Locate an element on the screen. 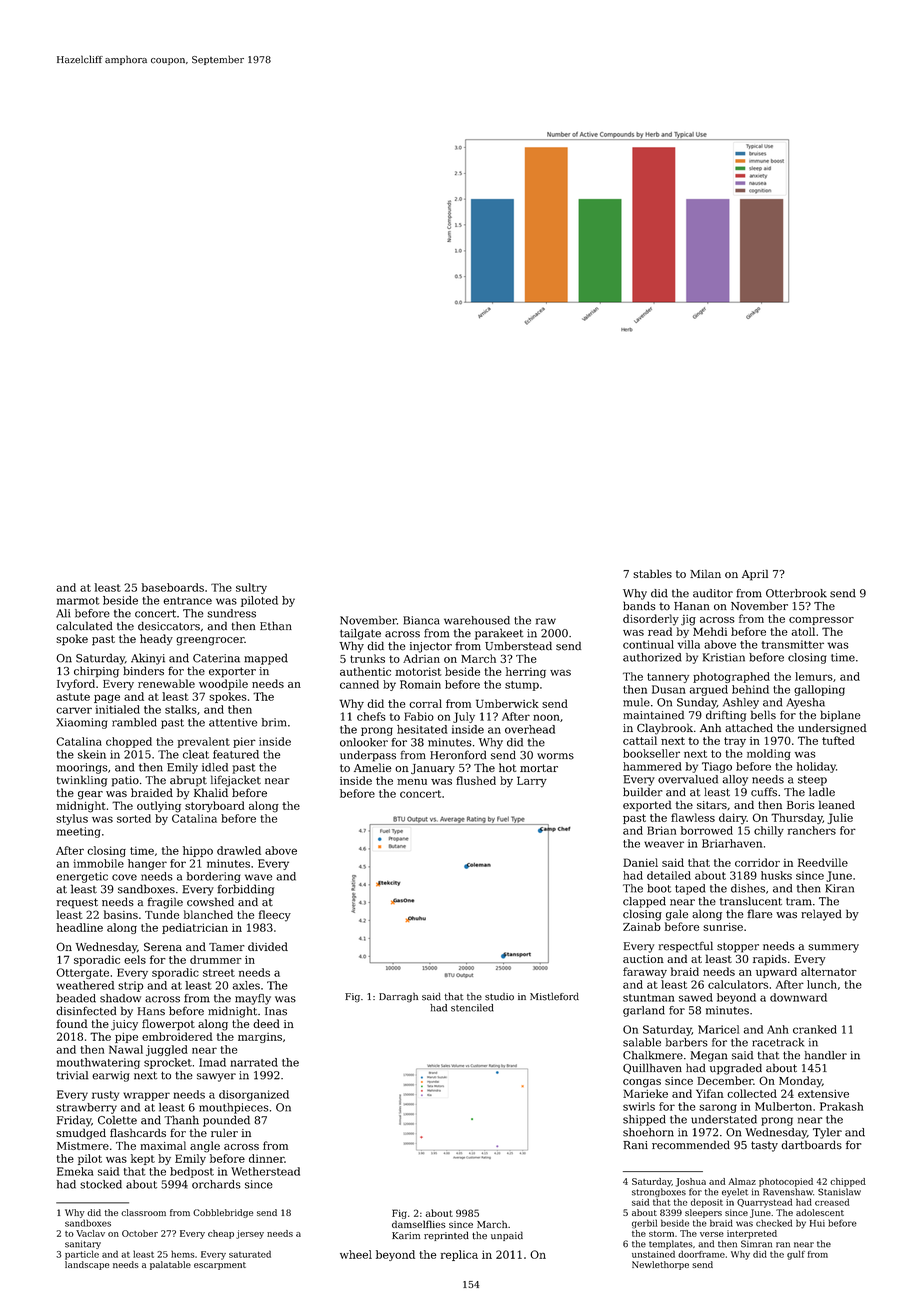 The height and width of the screenshot is (1308, 924). request is located at coordinates (77, 903).
